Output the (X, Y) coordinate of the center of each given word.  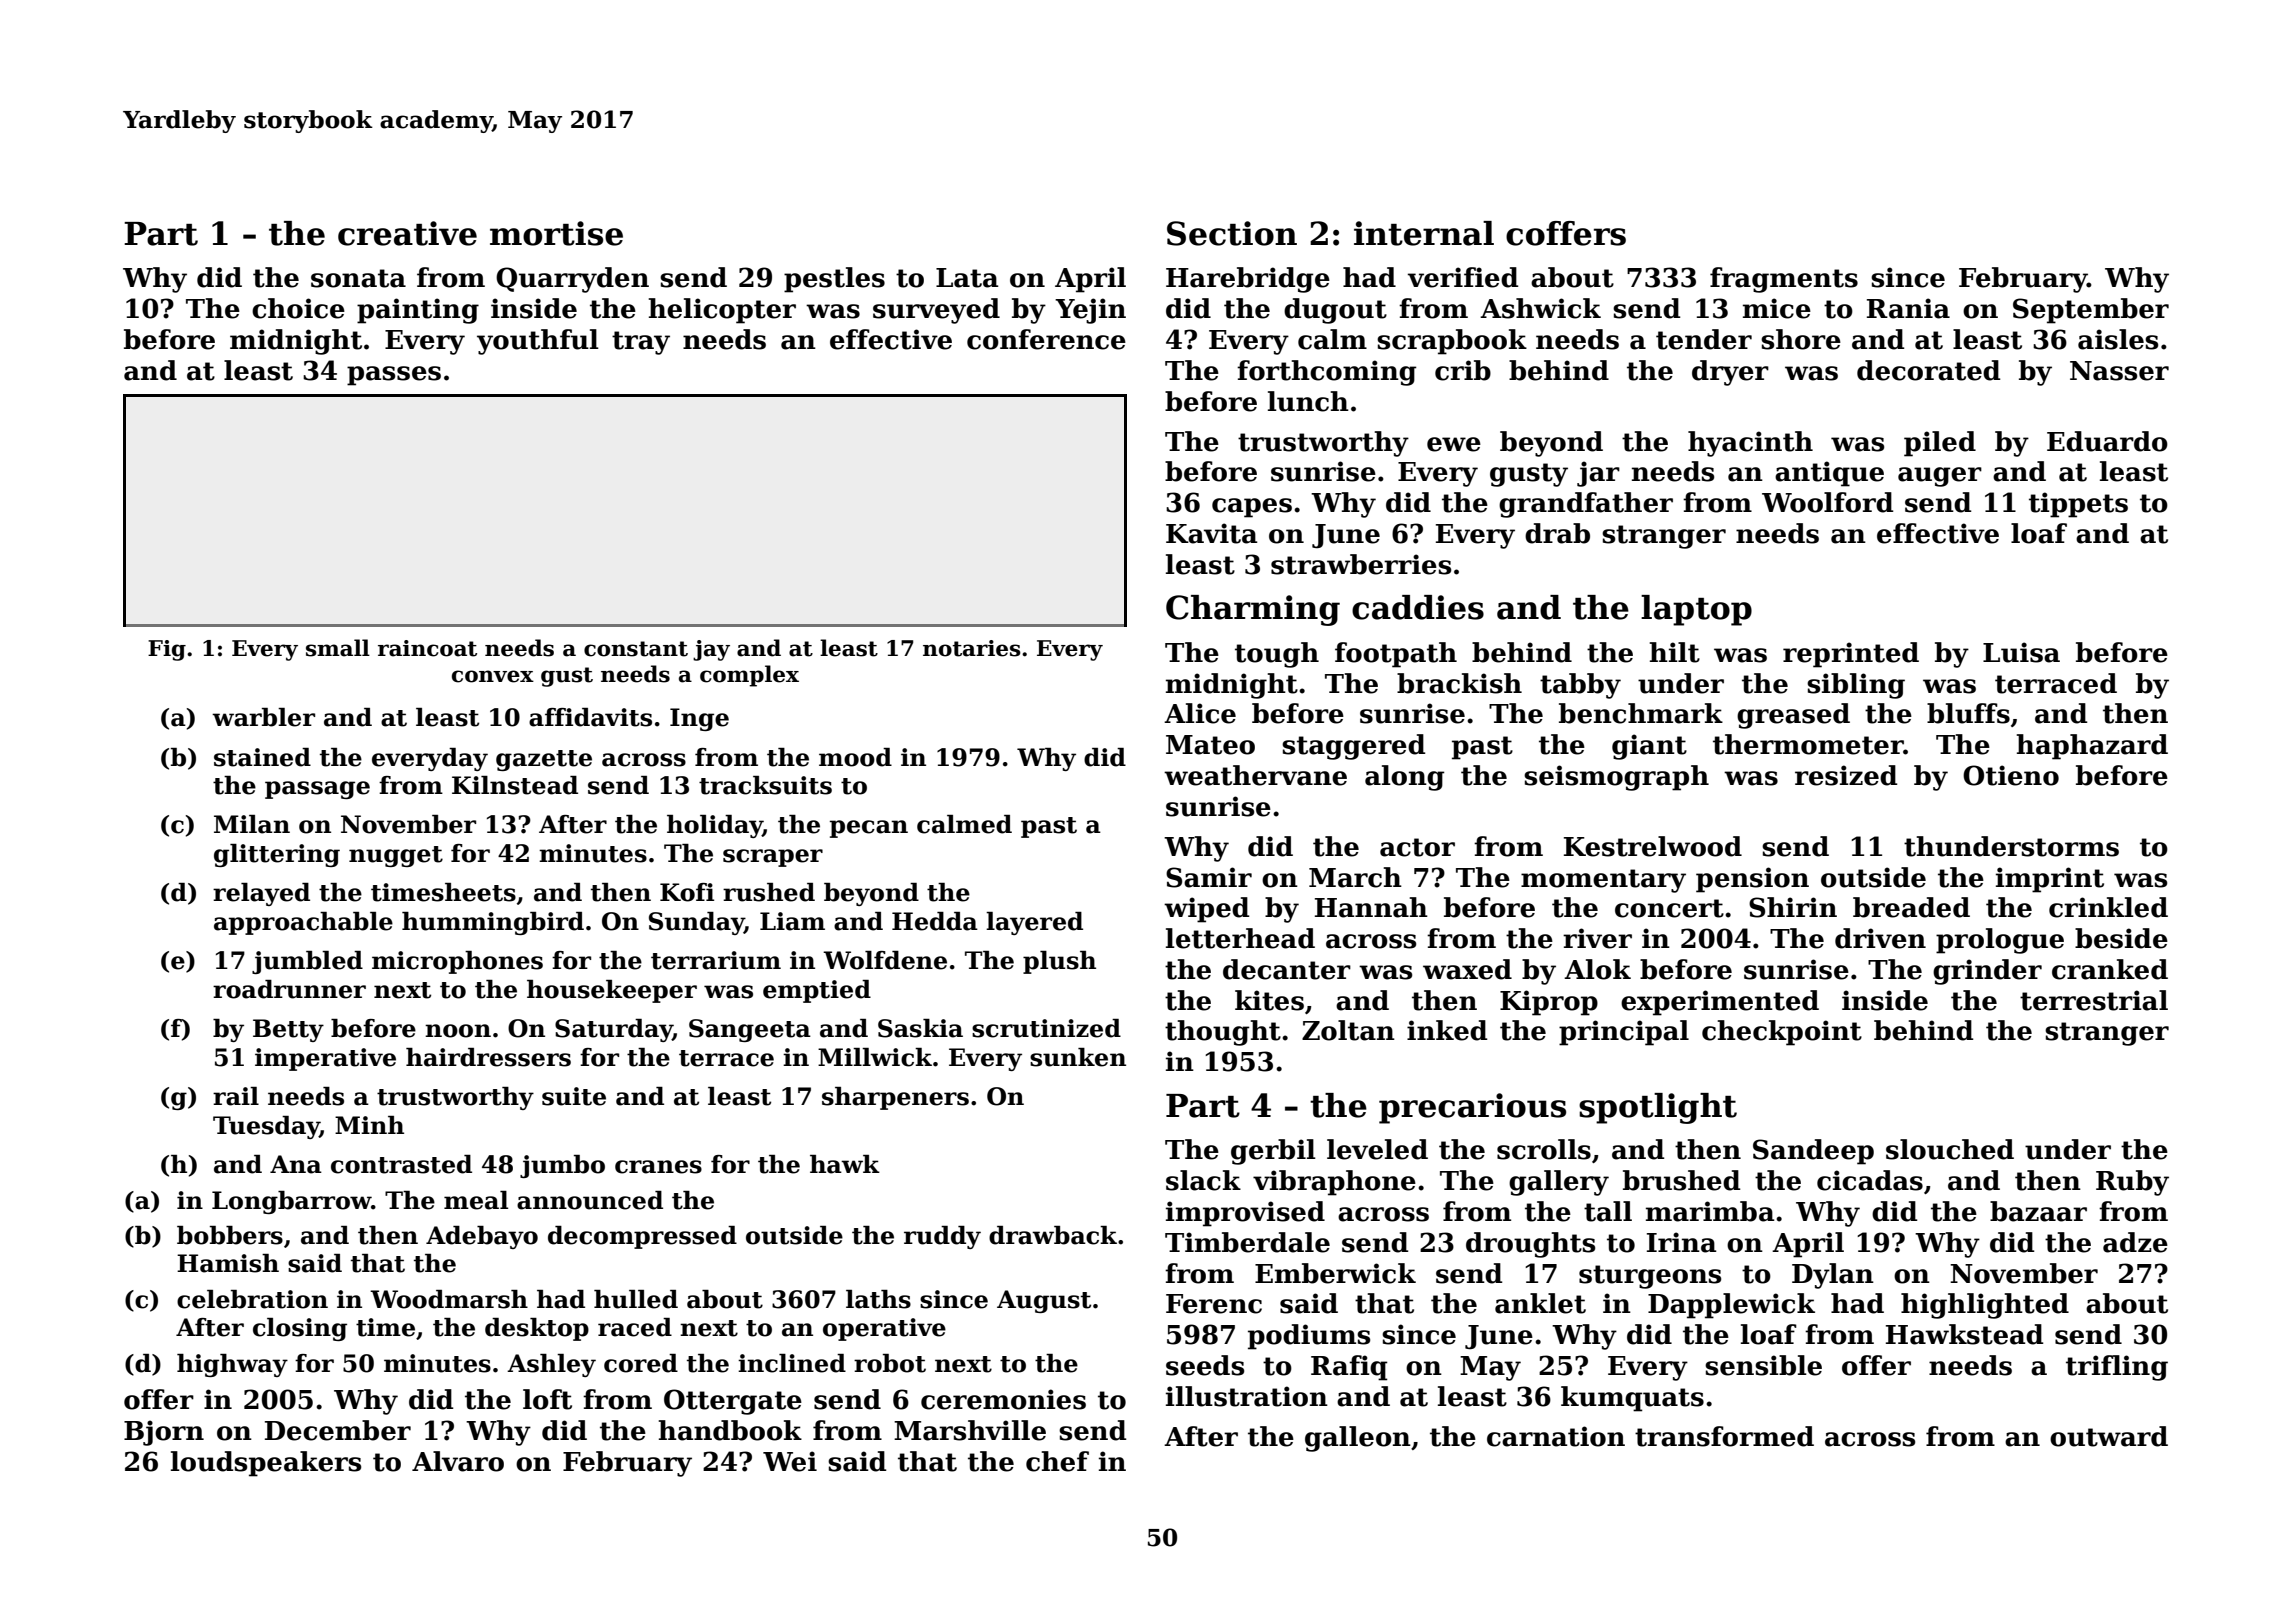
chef (1057, 1461)
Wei (790, 1461)
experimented (1720, 1003)
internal (1424, 233)
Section (1232, 233)
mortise (556, 233)
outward (2109, 1436)
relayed (261, 894)
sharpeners (895, 1098)
